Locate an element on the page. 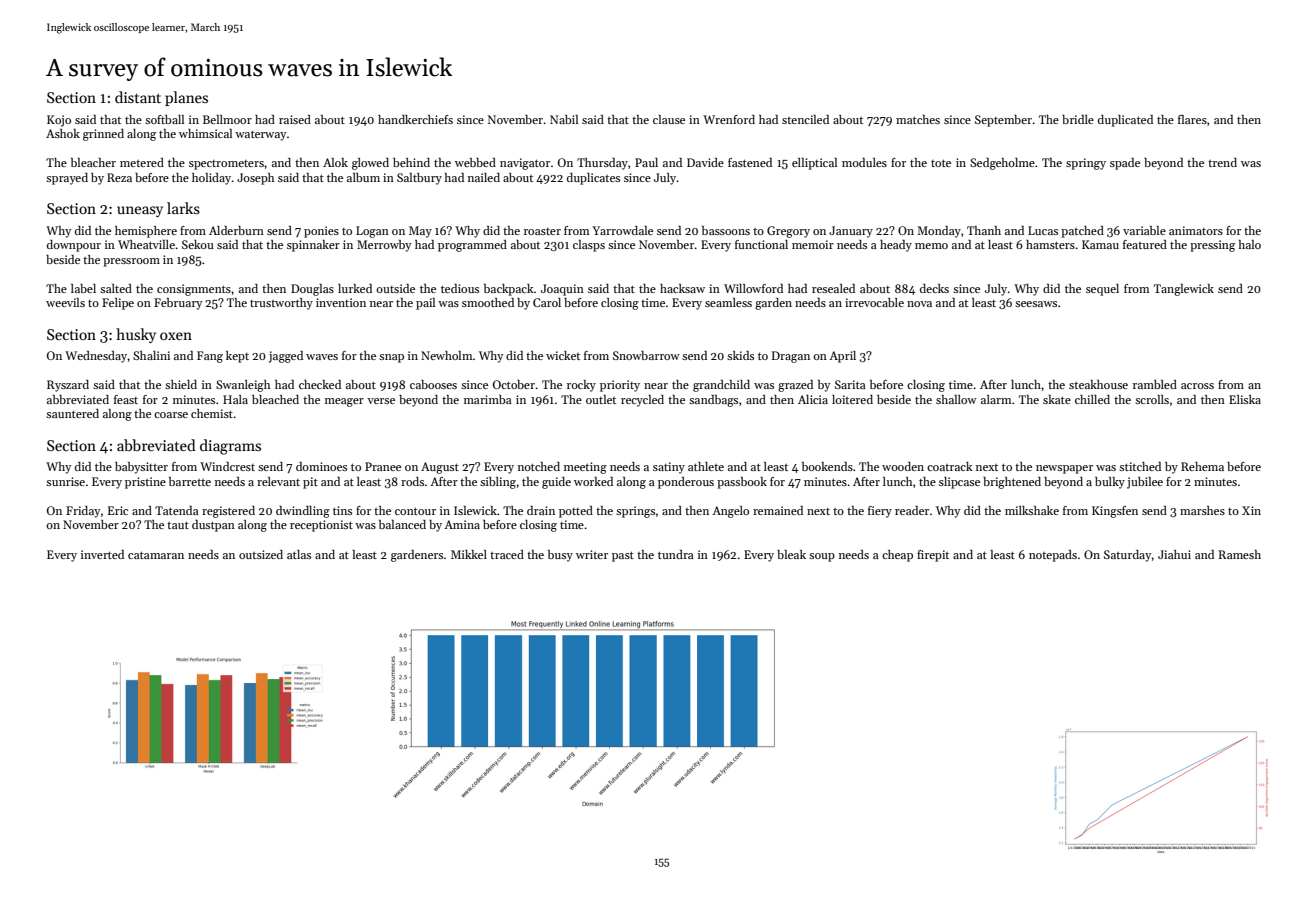 This document has height=924, width=1308. Jiahui is located at coordinates (1174, 554).
